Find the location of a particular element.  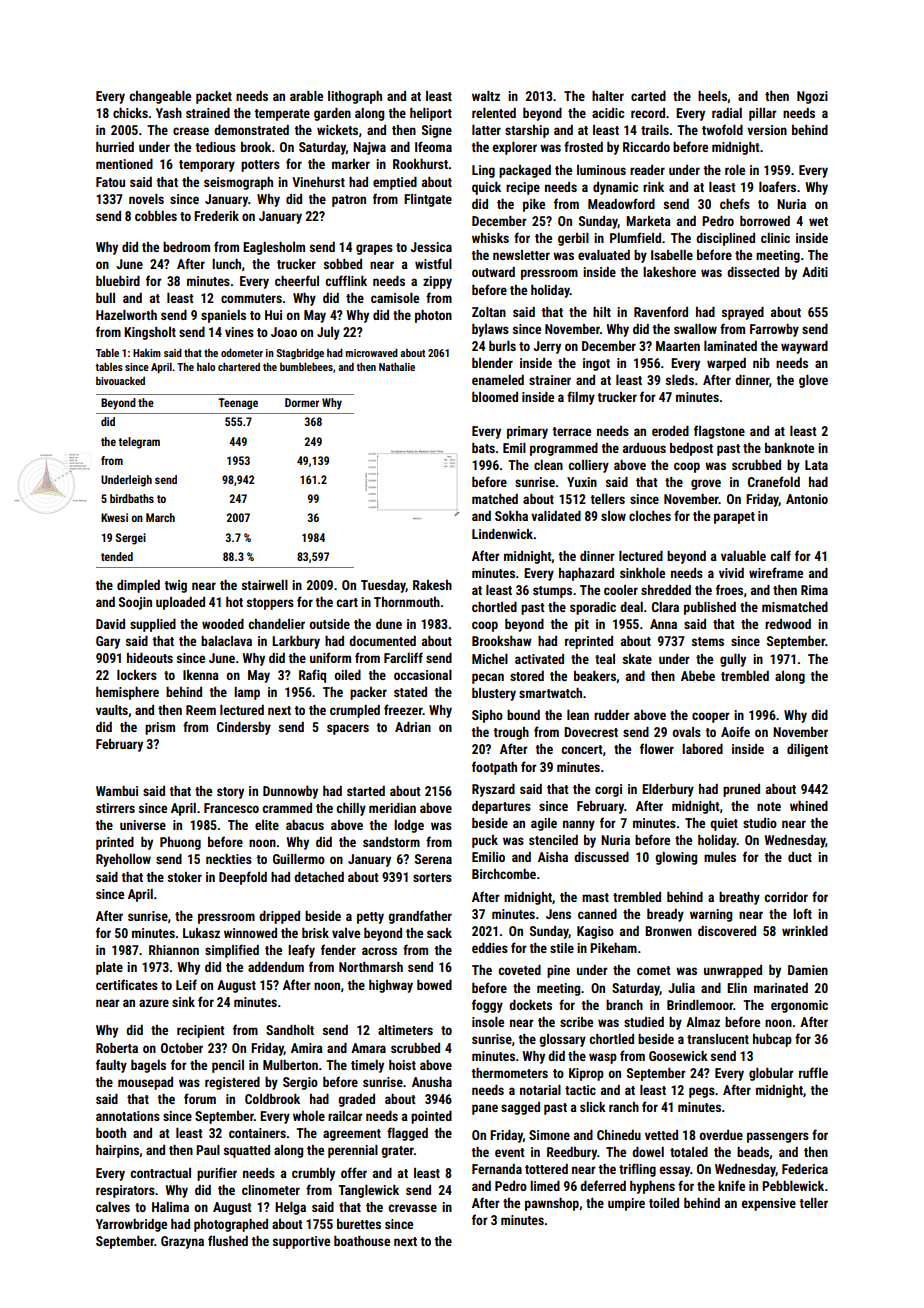

loafers is located at coordinates (777, 186).
